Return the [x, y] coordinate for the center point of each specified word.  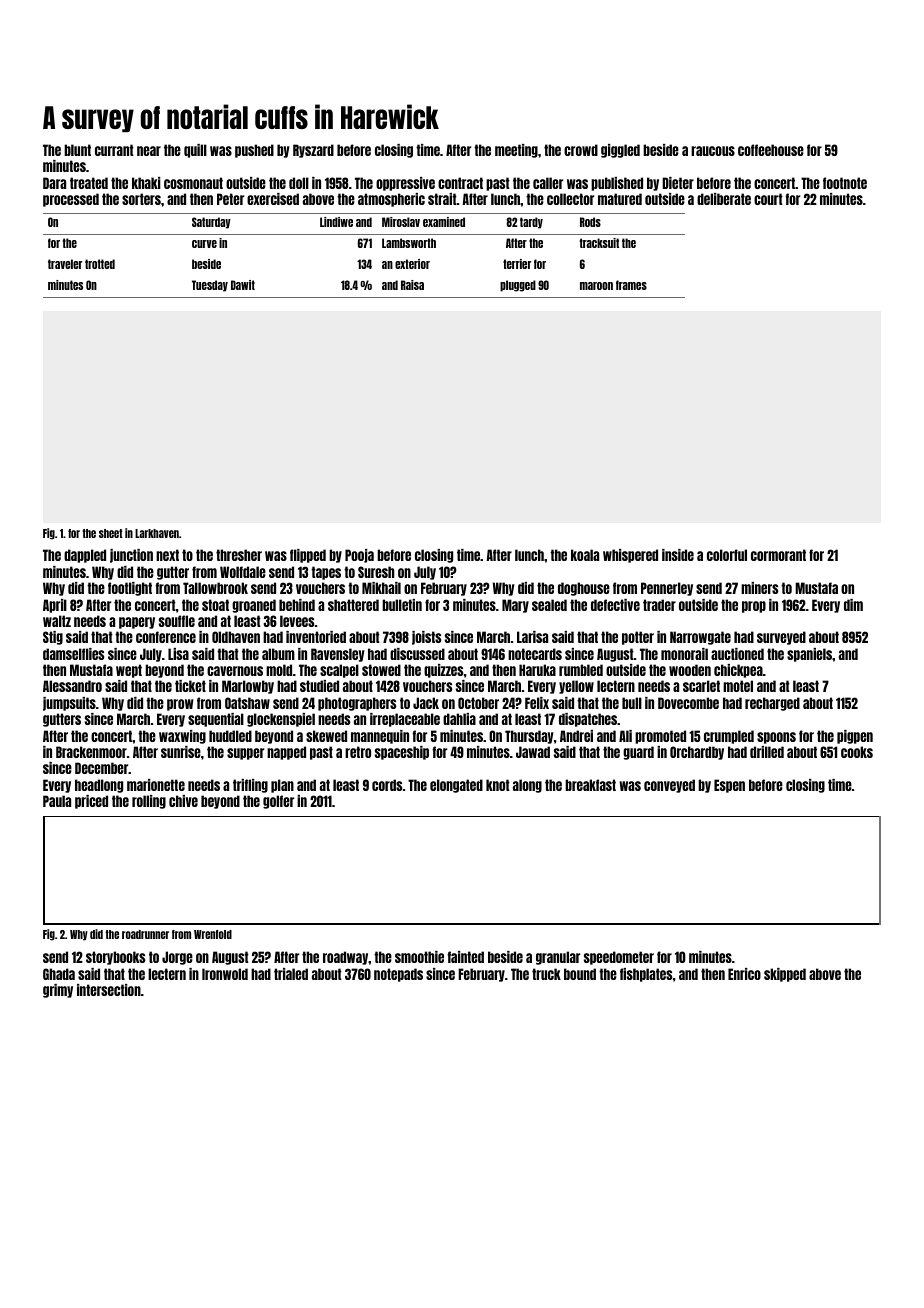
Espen [729, 786]
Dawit [243, 285]
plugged [518, 286]
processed [71, 200]
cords [387, 785]
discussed [417, 654]
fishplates [646, 975]
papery [137, 623]
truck [546, 974]
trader [659, 605]
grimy [58, 991]
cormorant [778, 555]
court [768, 199]
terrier [517, 264]
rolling [149, 802]
